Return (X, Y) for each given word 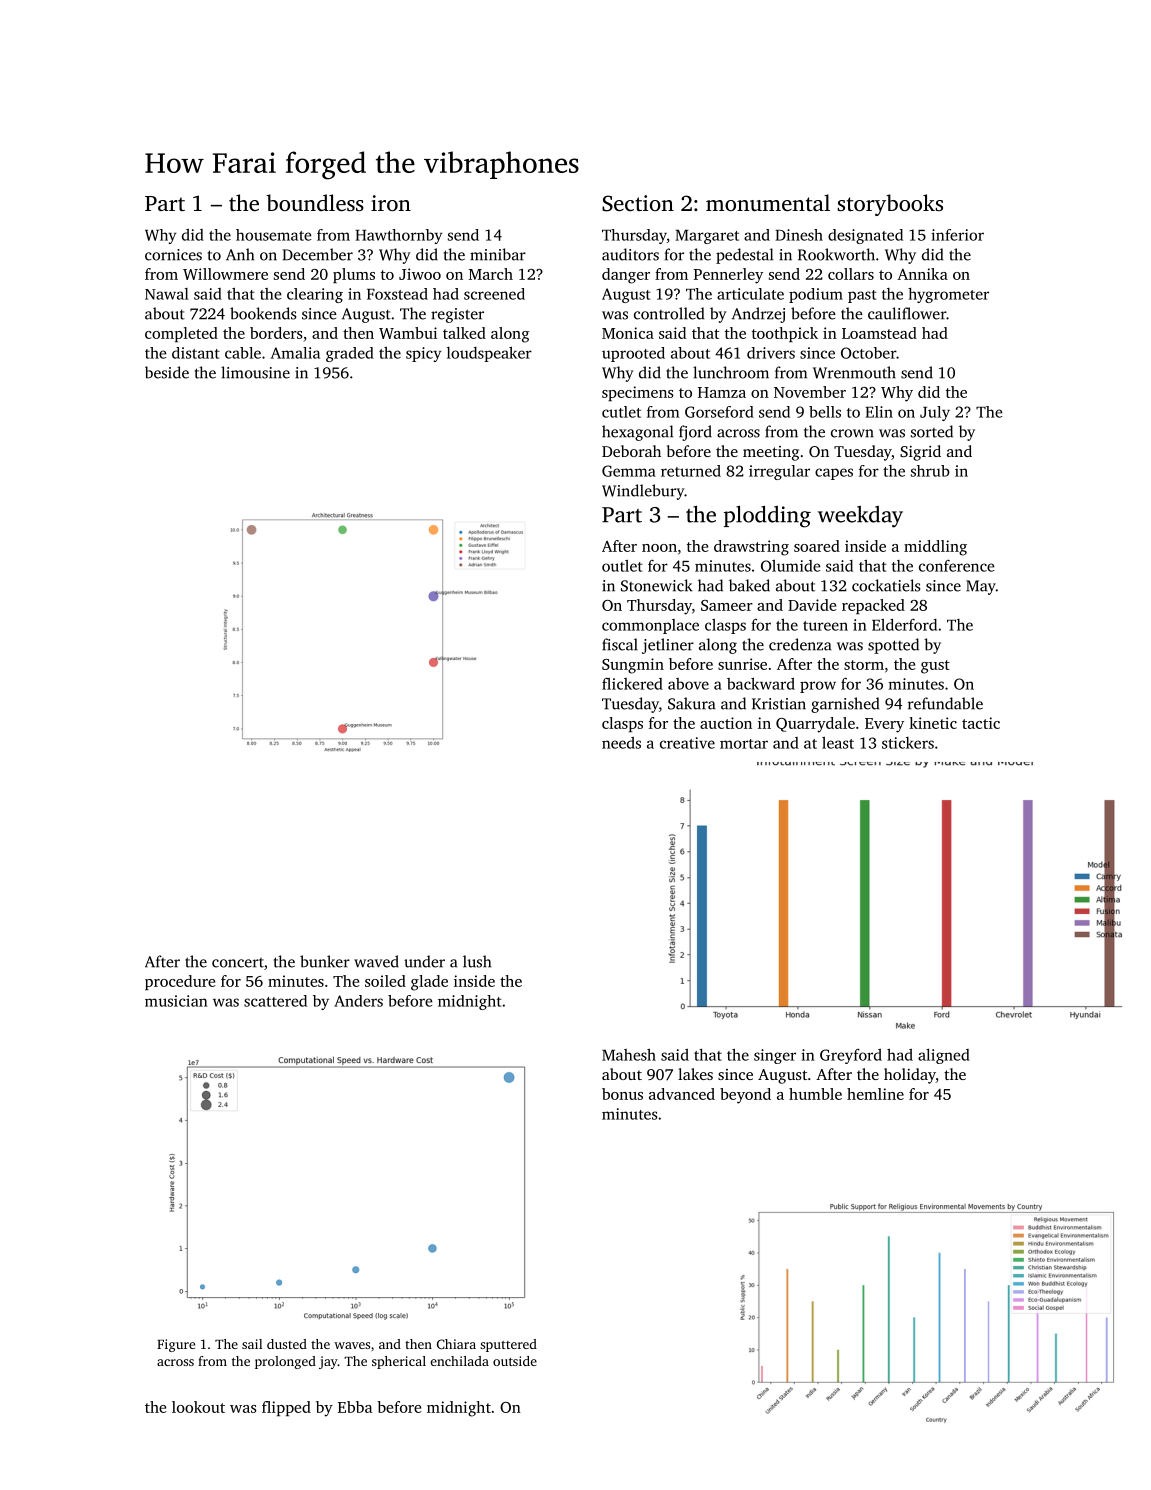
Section (638, 203)
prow (818, 687)
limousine (255, 372)
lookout (198, 1407)
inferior (957, 235)
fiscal (620, 644)
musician (176, 1001)
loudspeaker (489, 354)
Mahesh (629, 1055)
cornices (173, 255)
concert (238, 963)
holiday (910, 1076)
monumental (768, 202)
